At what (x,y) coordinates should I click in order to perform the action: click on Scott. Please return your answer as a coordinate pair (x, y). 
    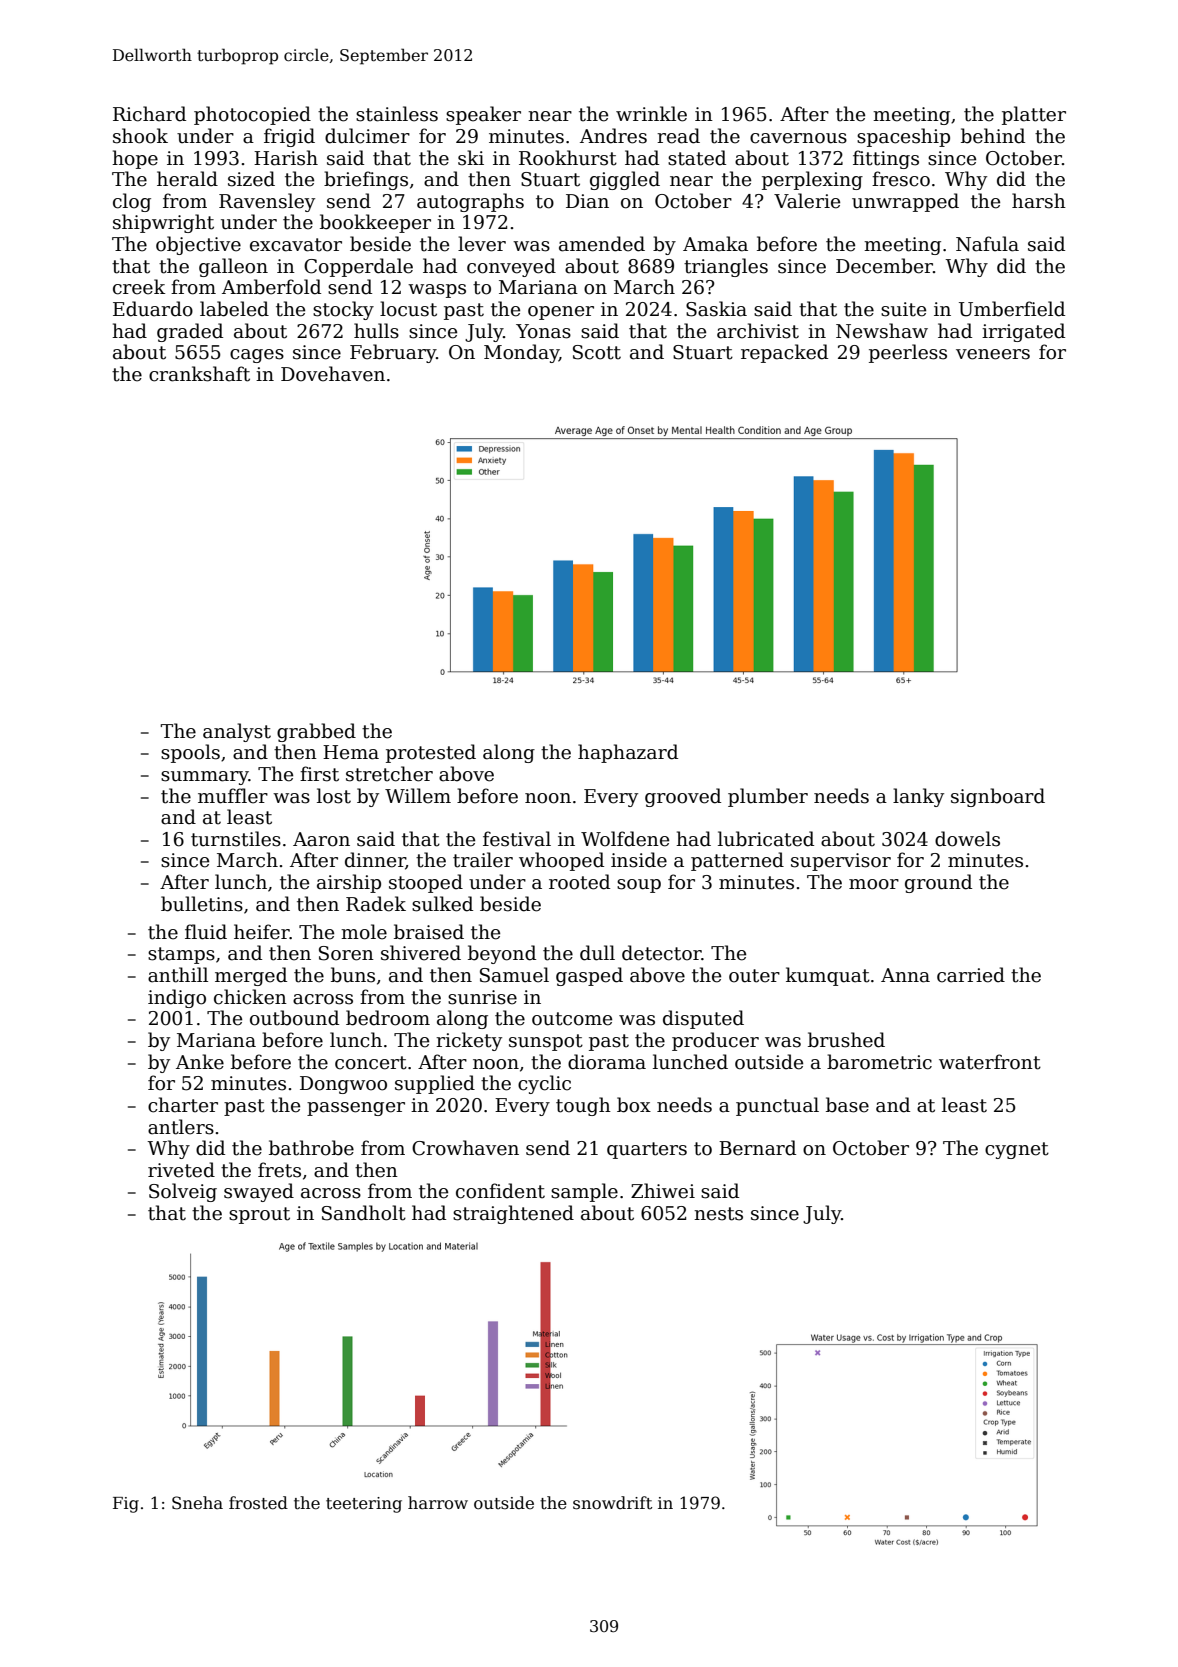
    Looking at the image, I should click on (597, 352).
